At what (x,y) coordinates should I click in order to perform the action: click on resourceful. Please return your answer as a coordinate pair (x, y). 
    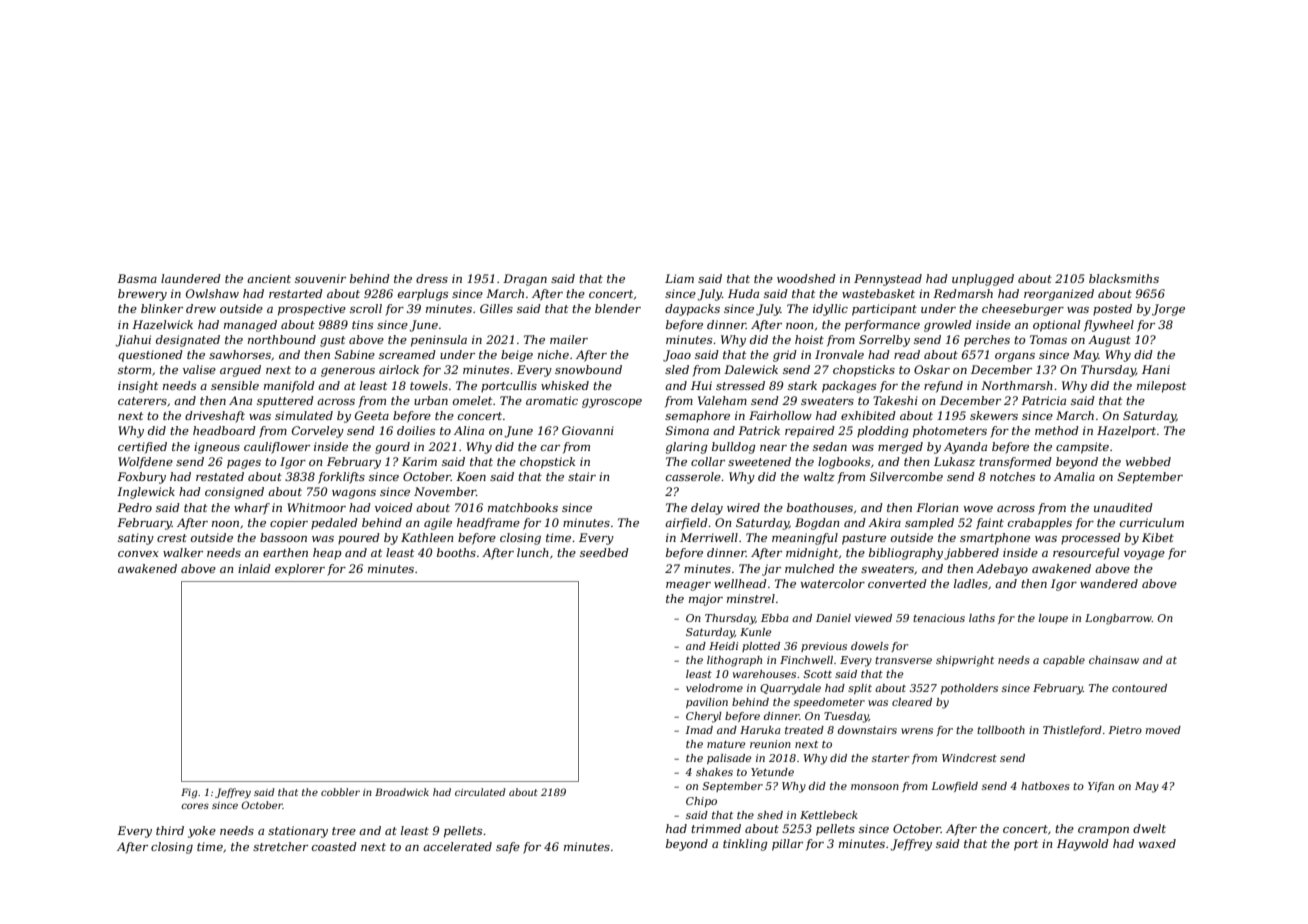
    Looking at the image, I should click on (1086, 554).
